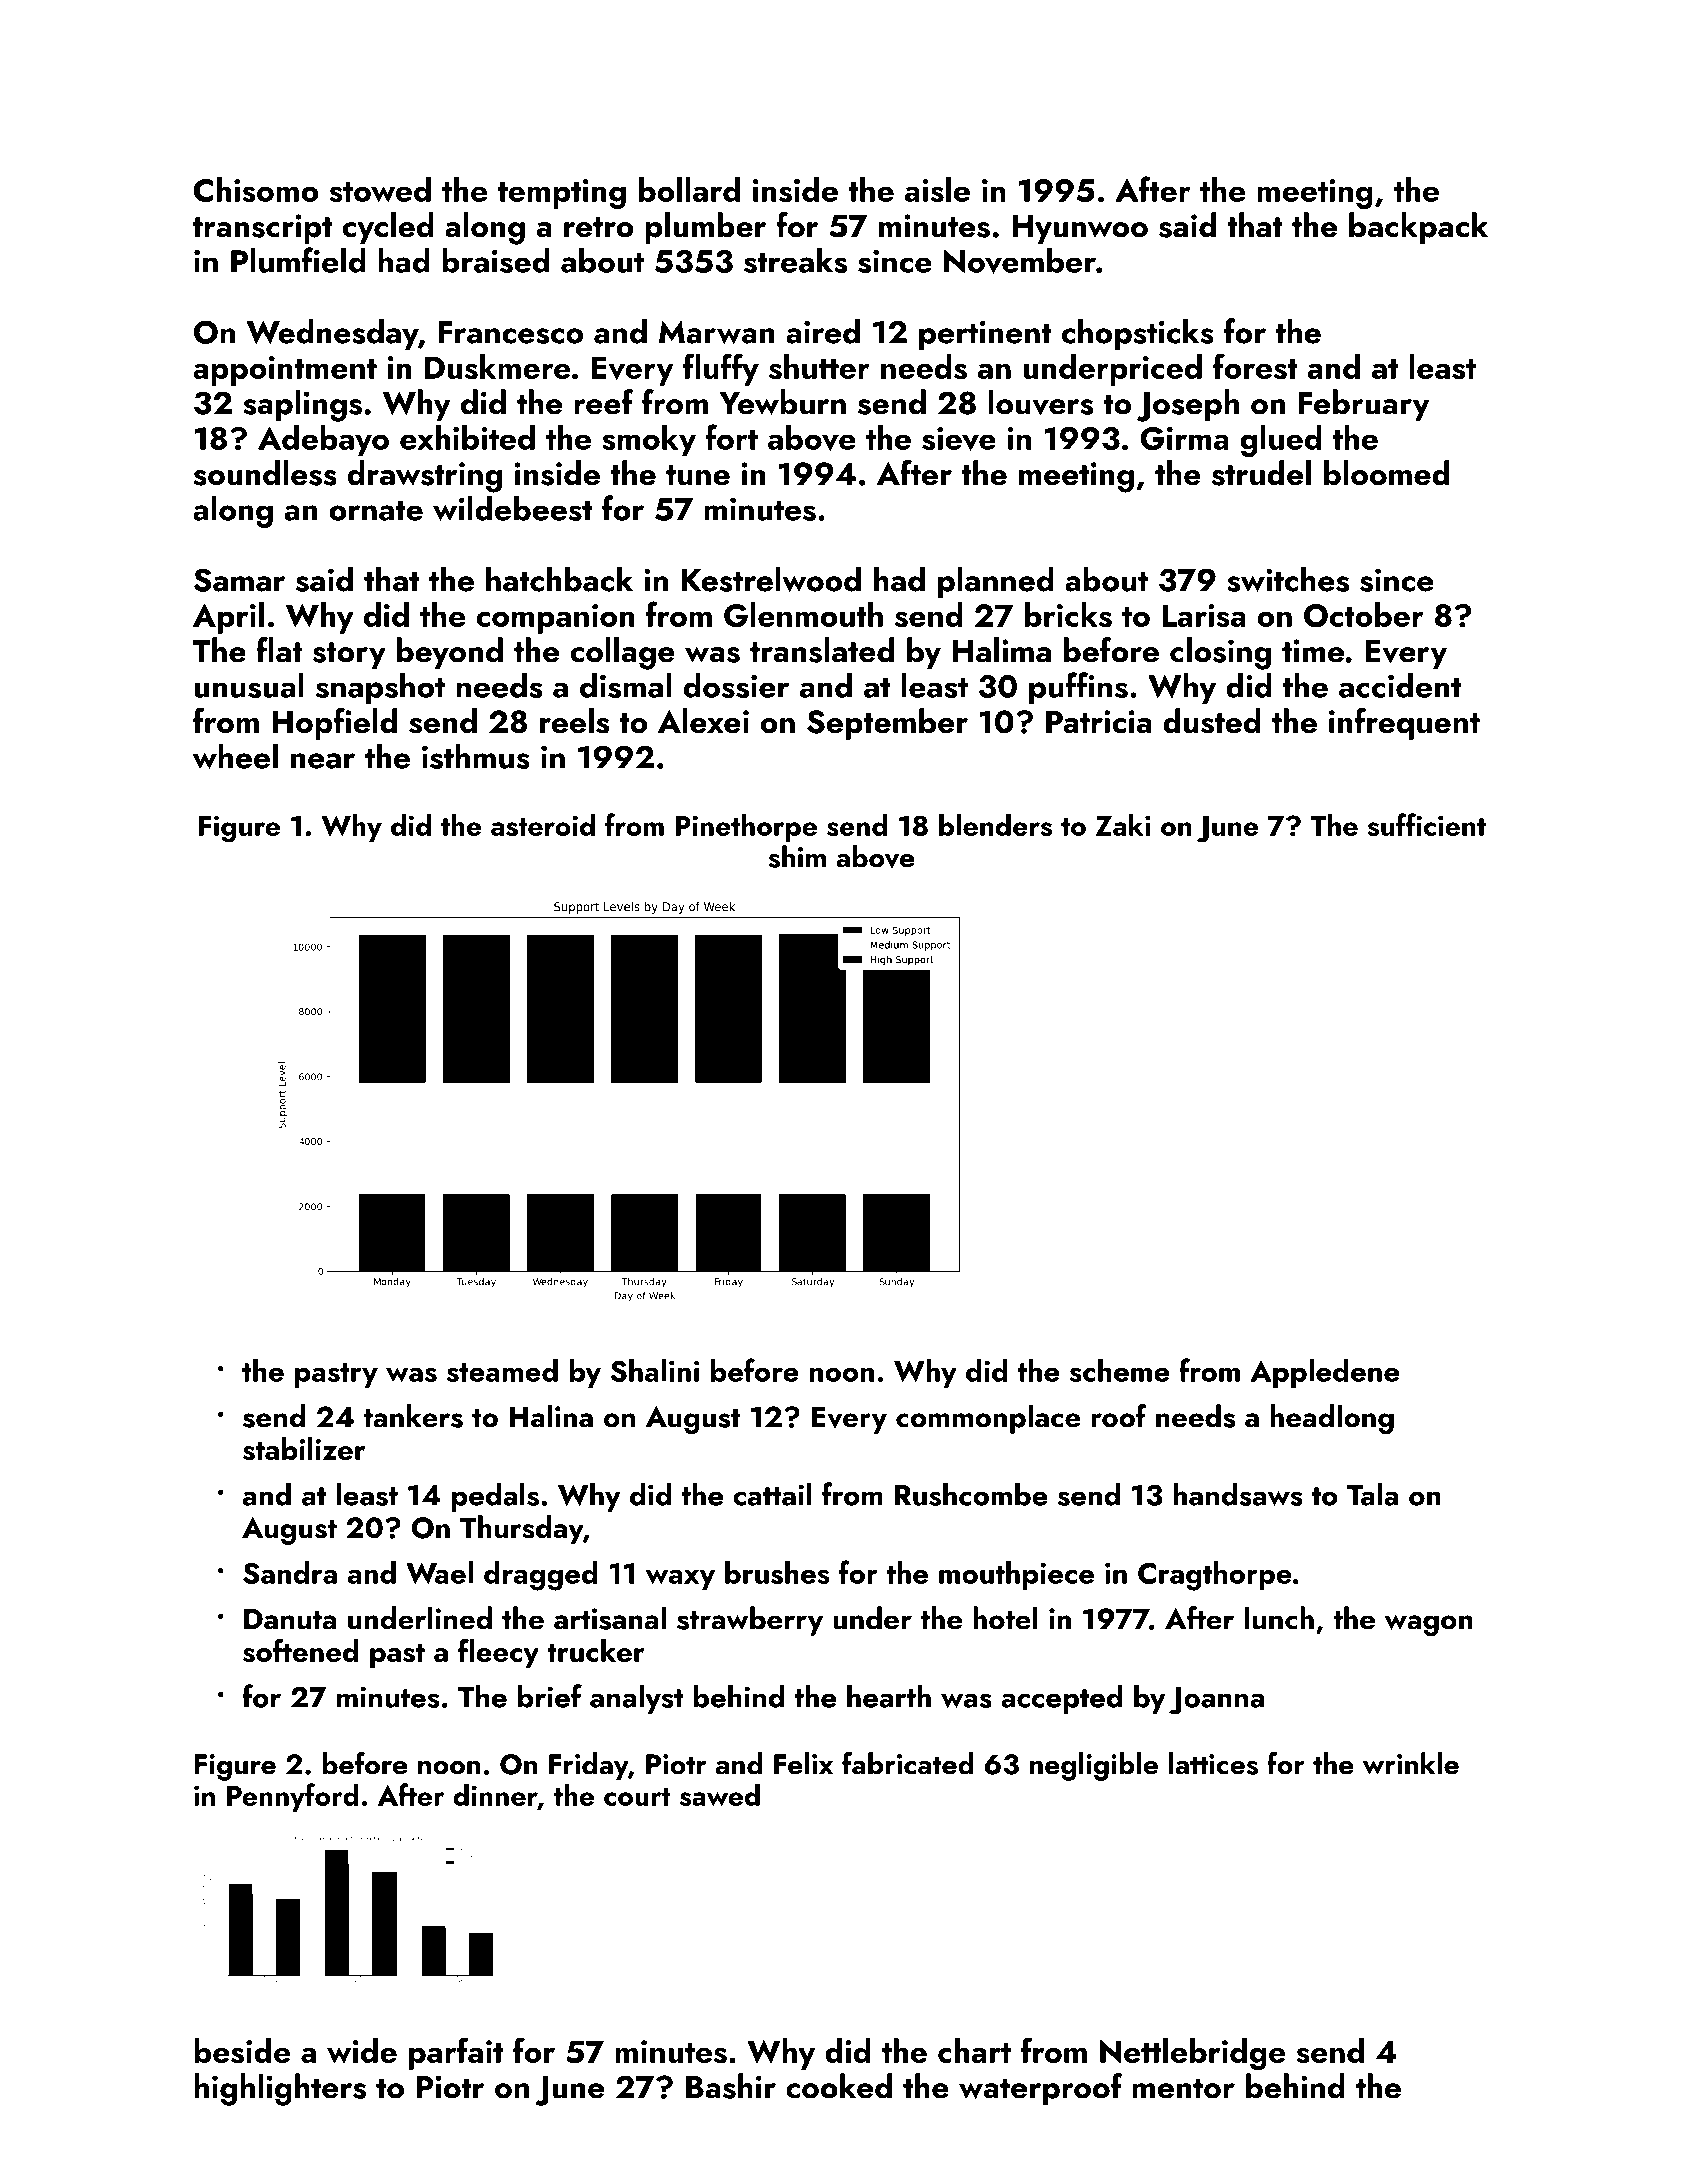 The height and width of the document is (2178, 1683). What do you see at coordinates (1212, 721) in the document?
I see `dusted` at bounding box center [1212, 721].
